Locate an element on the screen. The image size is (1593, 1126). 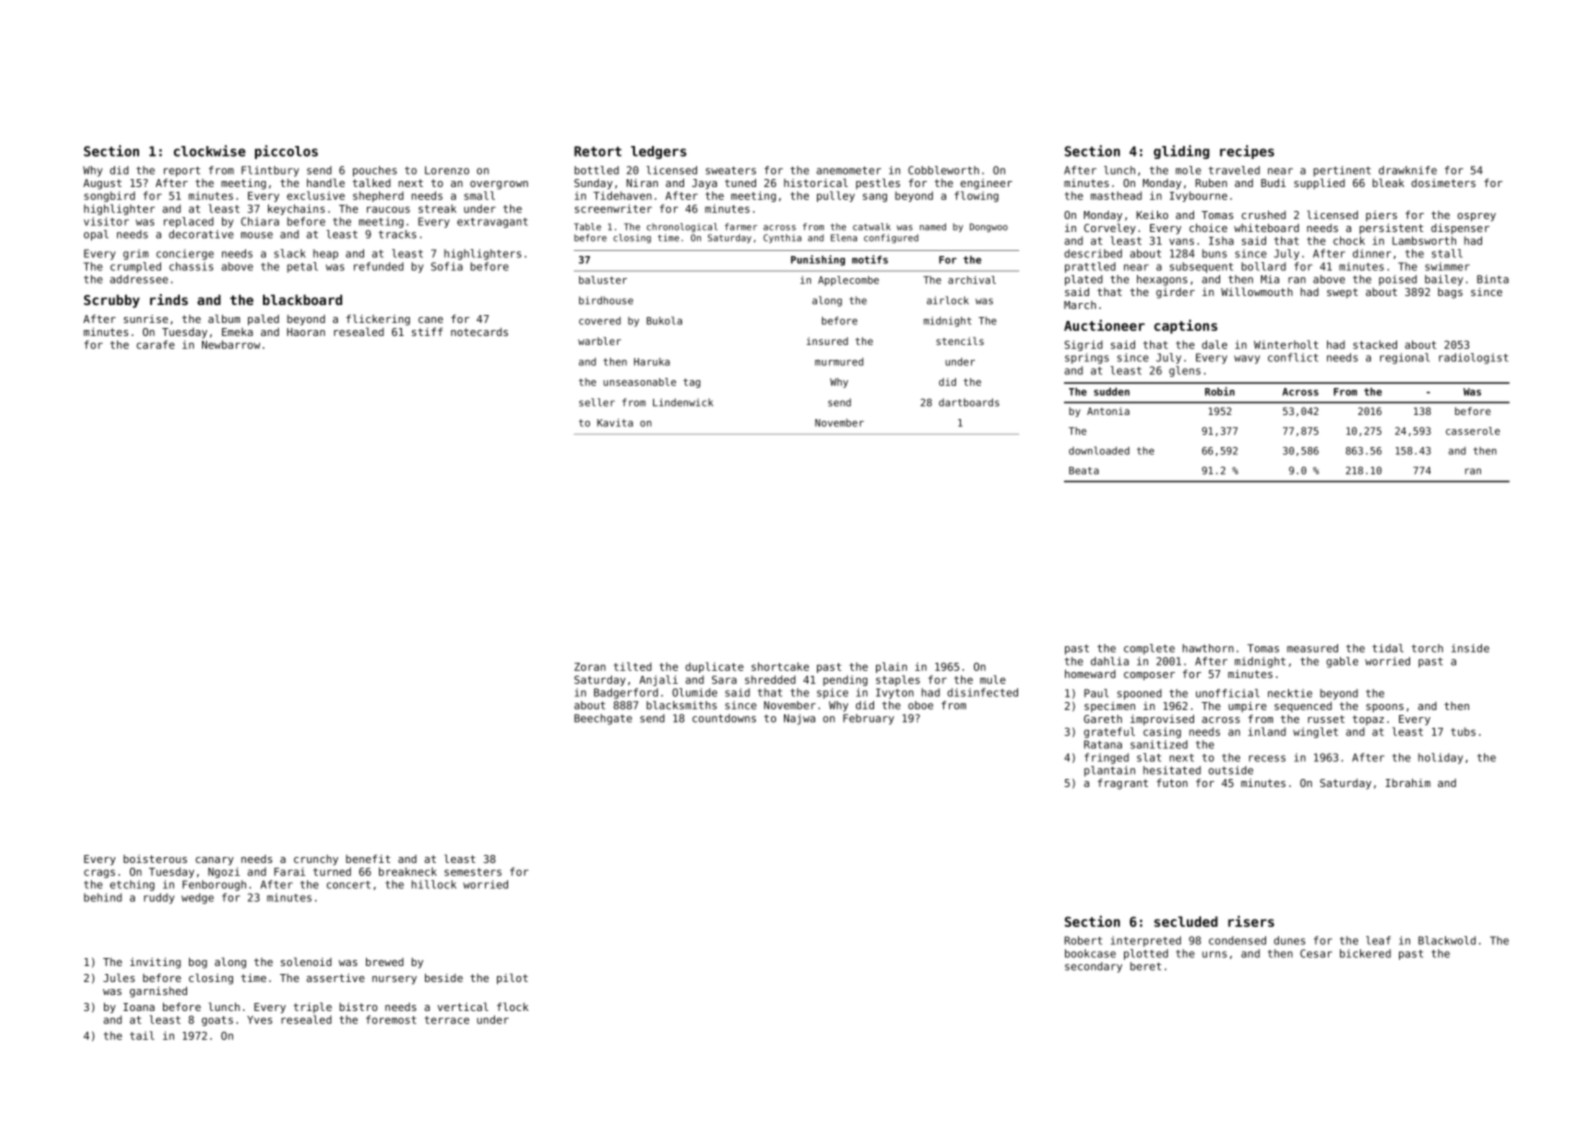
Cynthia is located at coordinates (782, 238).
